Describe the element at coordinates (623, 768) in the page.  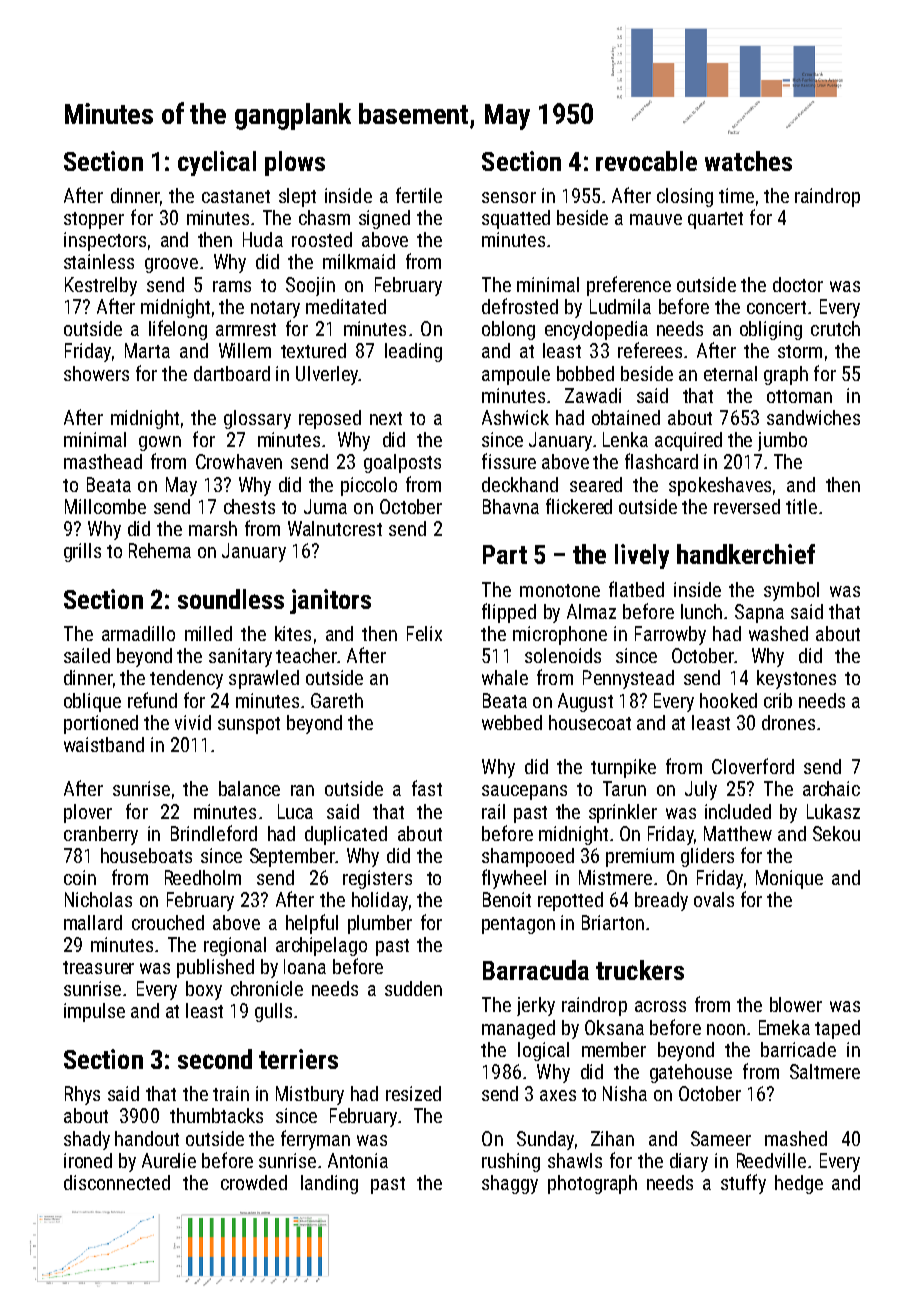
I see `turnpike` at that location.
